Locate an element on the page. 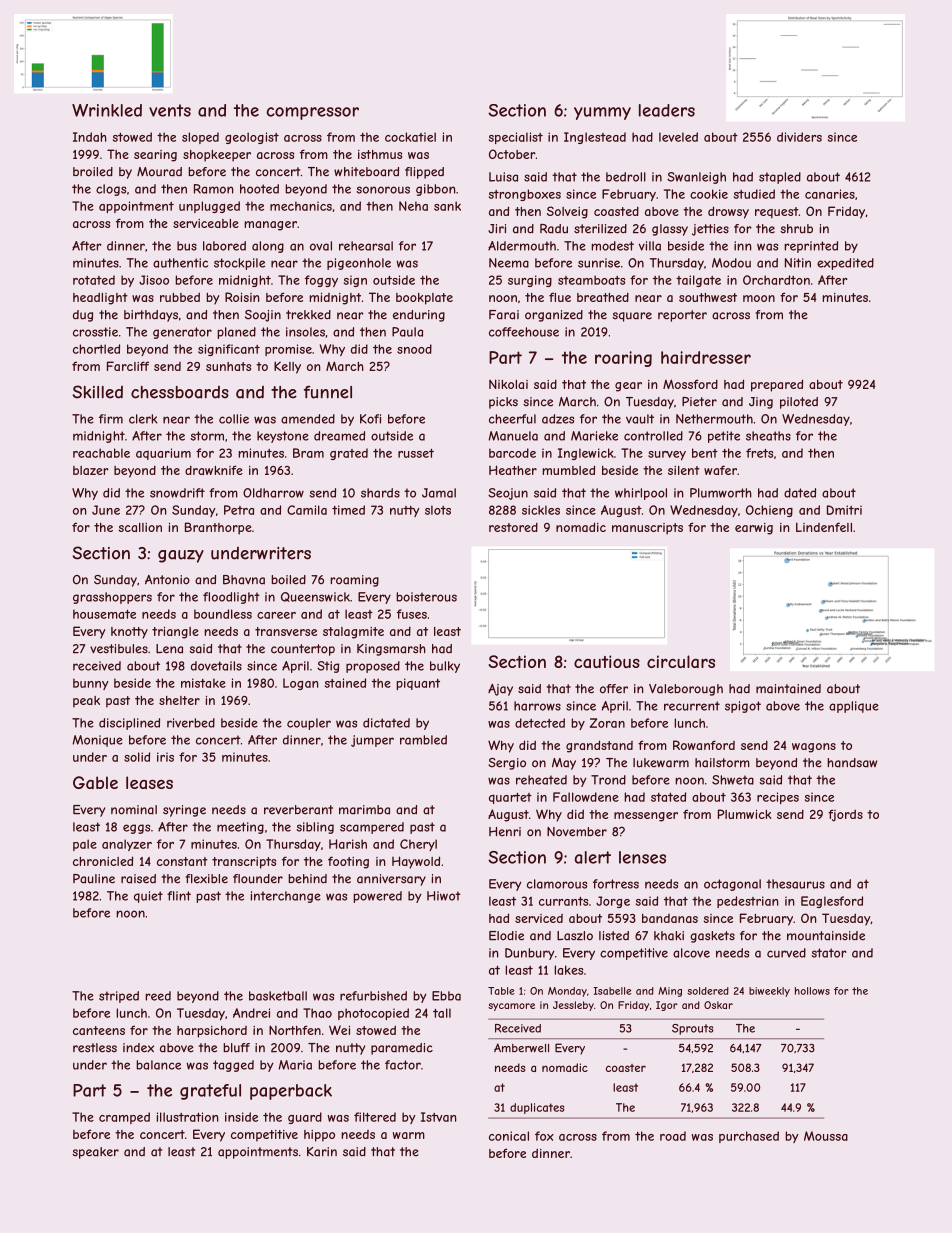 Image resolution: width=952 pixels, height=1233 pixels. Roisin is located at coordinates (242, 297).
